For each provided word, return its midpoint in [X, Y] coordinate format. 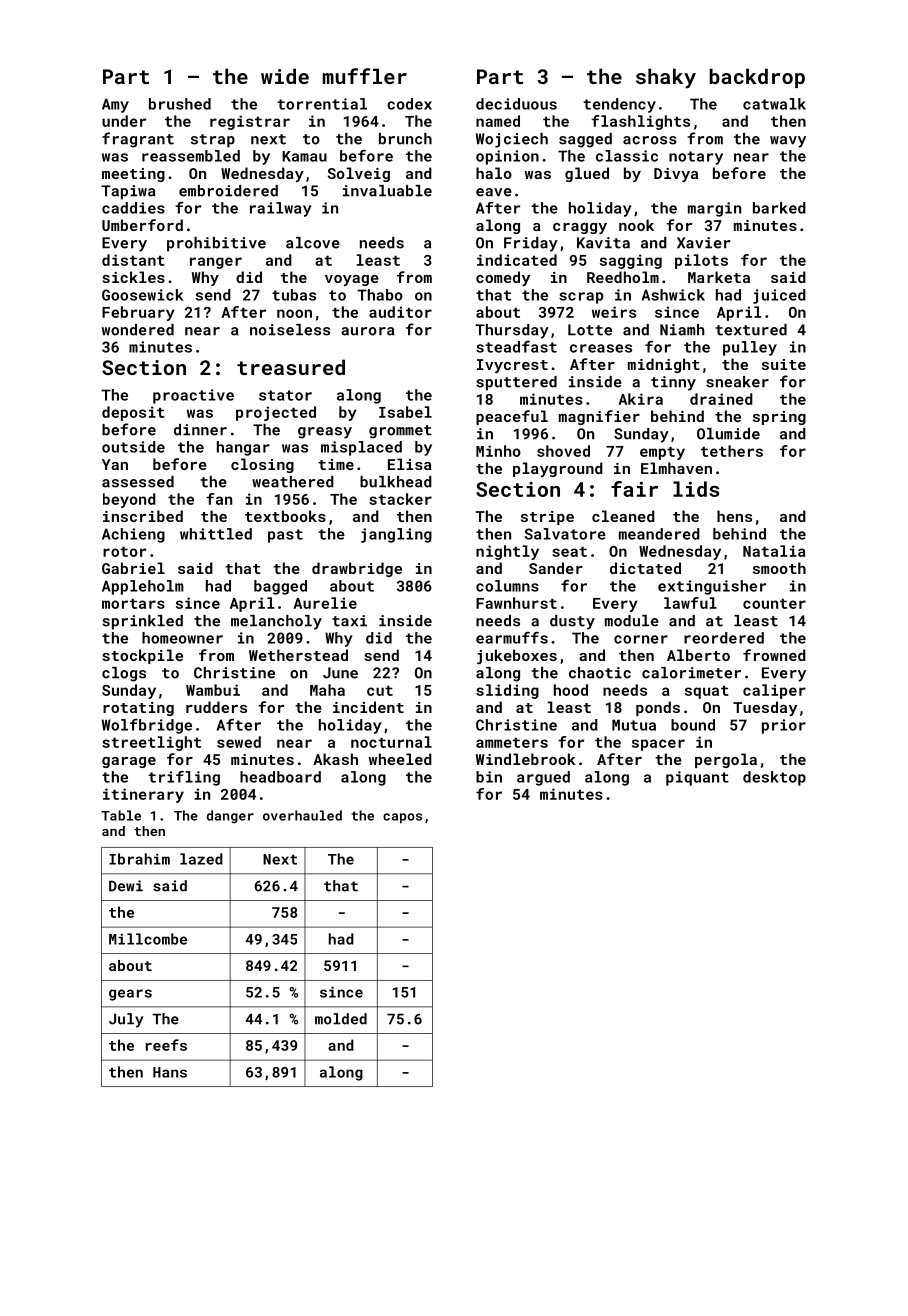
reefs [166, 1045]
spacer [658, 745]
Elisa [410, 464]
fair [634, 489]
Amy [115, 105]
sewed [239, 742]
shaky [666, 78]
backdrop [757, 78]
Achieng [133, 535]
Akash [335, 759]
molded [341, 1019]
